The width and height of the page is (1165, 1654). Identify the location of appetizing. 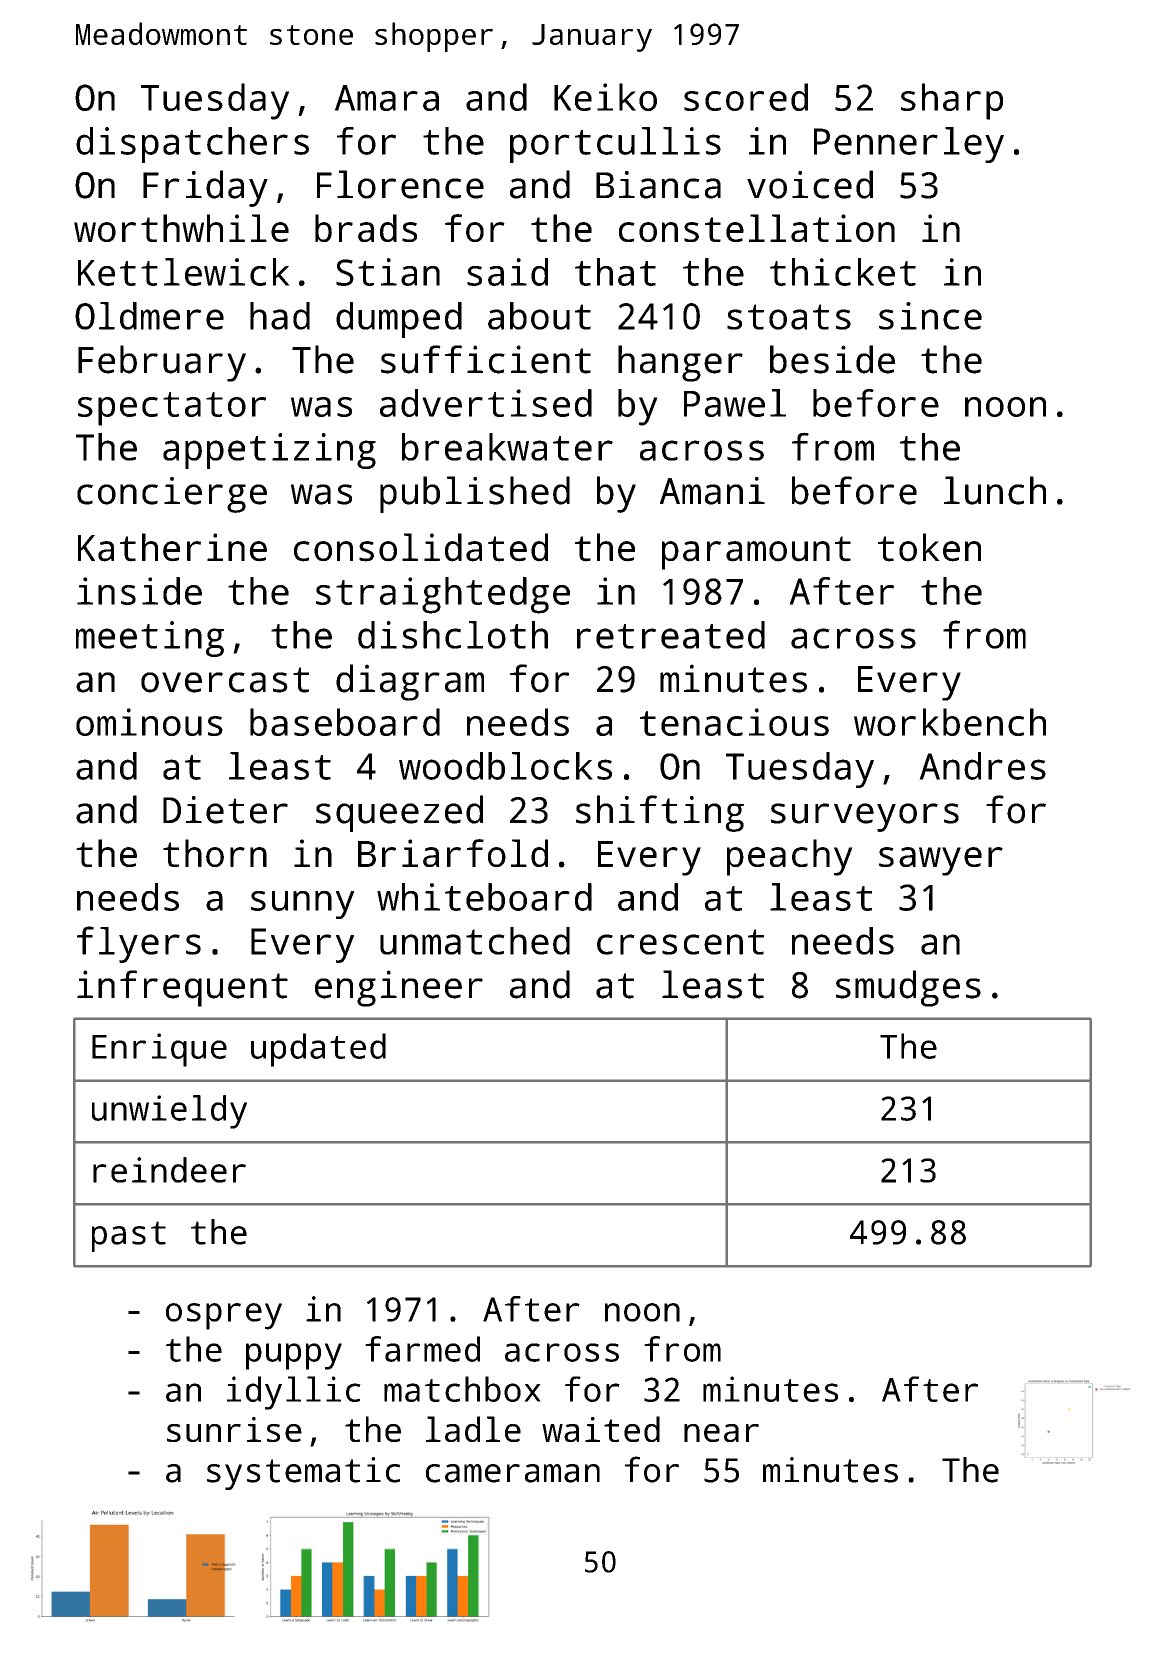
(269, 451).
